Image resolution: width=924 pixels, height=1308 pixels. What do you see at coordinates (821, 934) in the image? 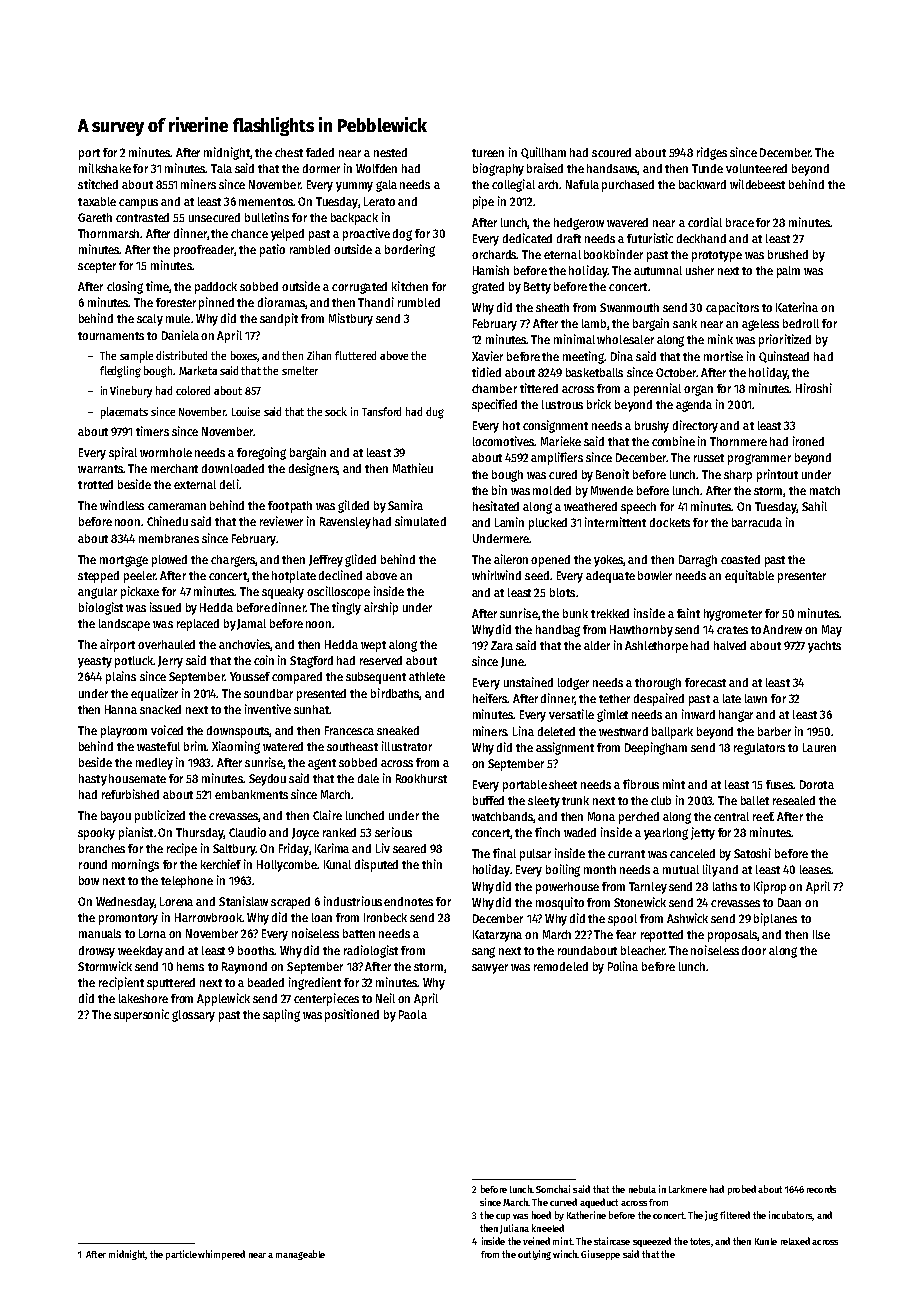
I see `Ilse` at bounding box center [821, 934].
